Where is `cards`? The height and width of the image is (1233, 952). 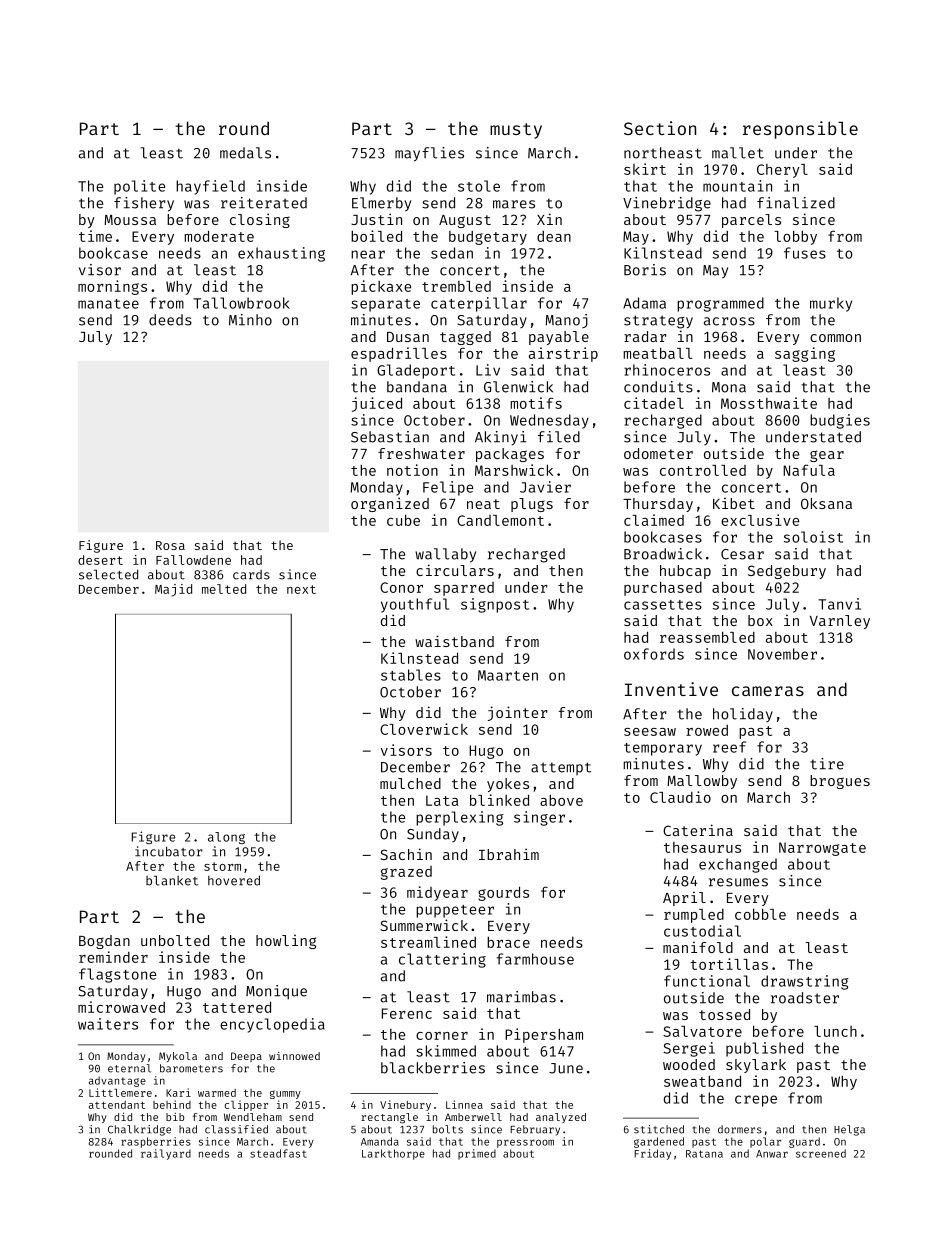
cards is located at coordinates (251, 575).
